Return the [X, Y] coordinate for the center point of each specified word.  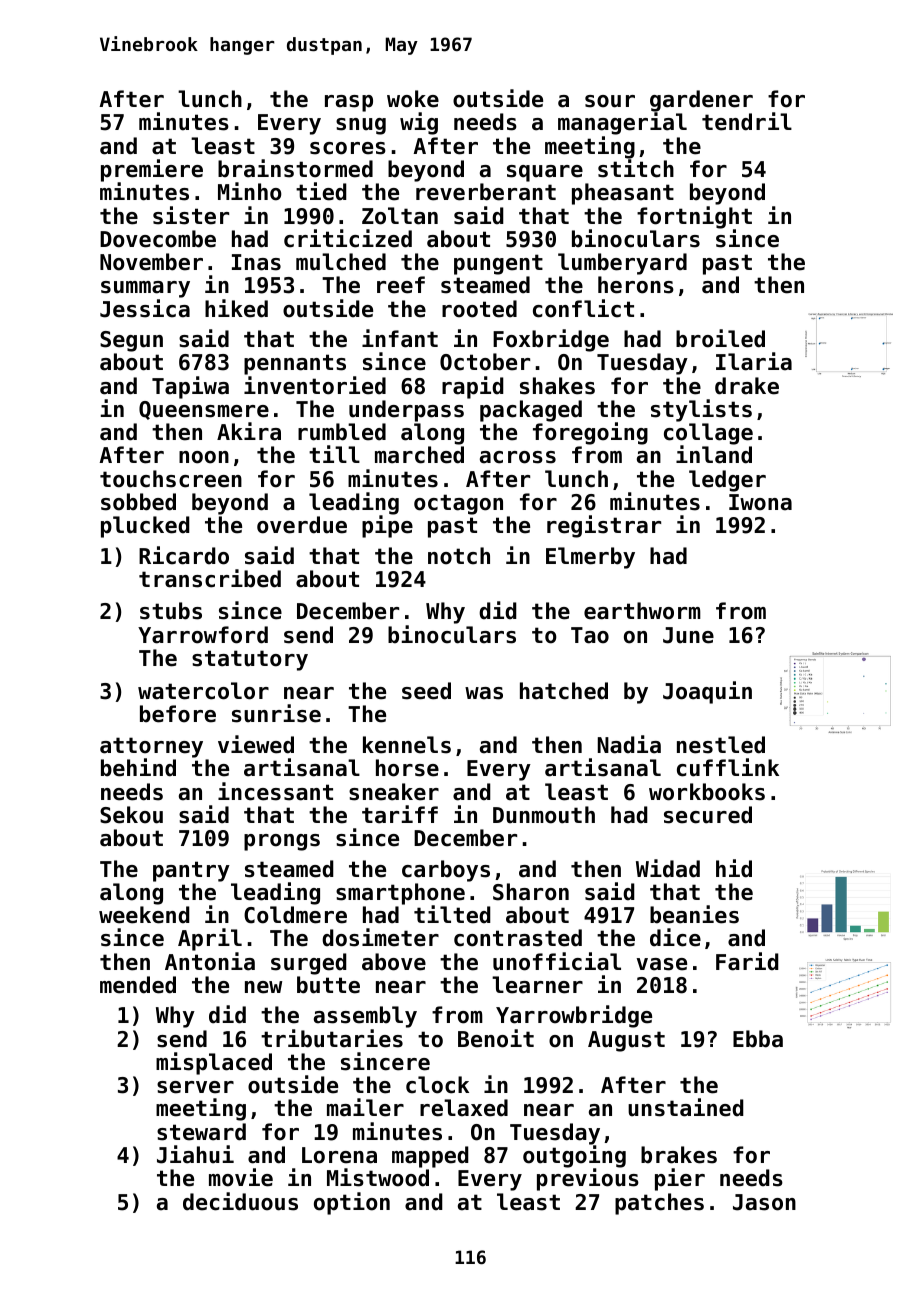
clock [437, 1085]
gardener [701, 101]
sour [610, 101]
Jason [764, 1202]
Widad [668, 868]
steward [201, 1132]
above [394, 962]
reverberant [486, 192]
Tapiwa [190, 387]
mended [138, 985]
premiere [152, 171]
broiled [720, 338]
